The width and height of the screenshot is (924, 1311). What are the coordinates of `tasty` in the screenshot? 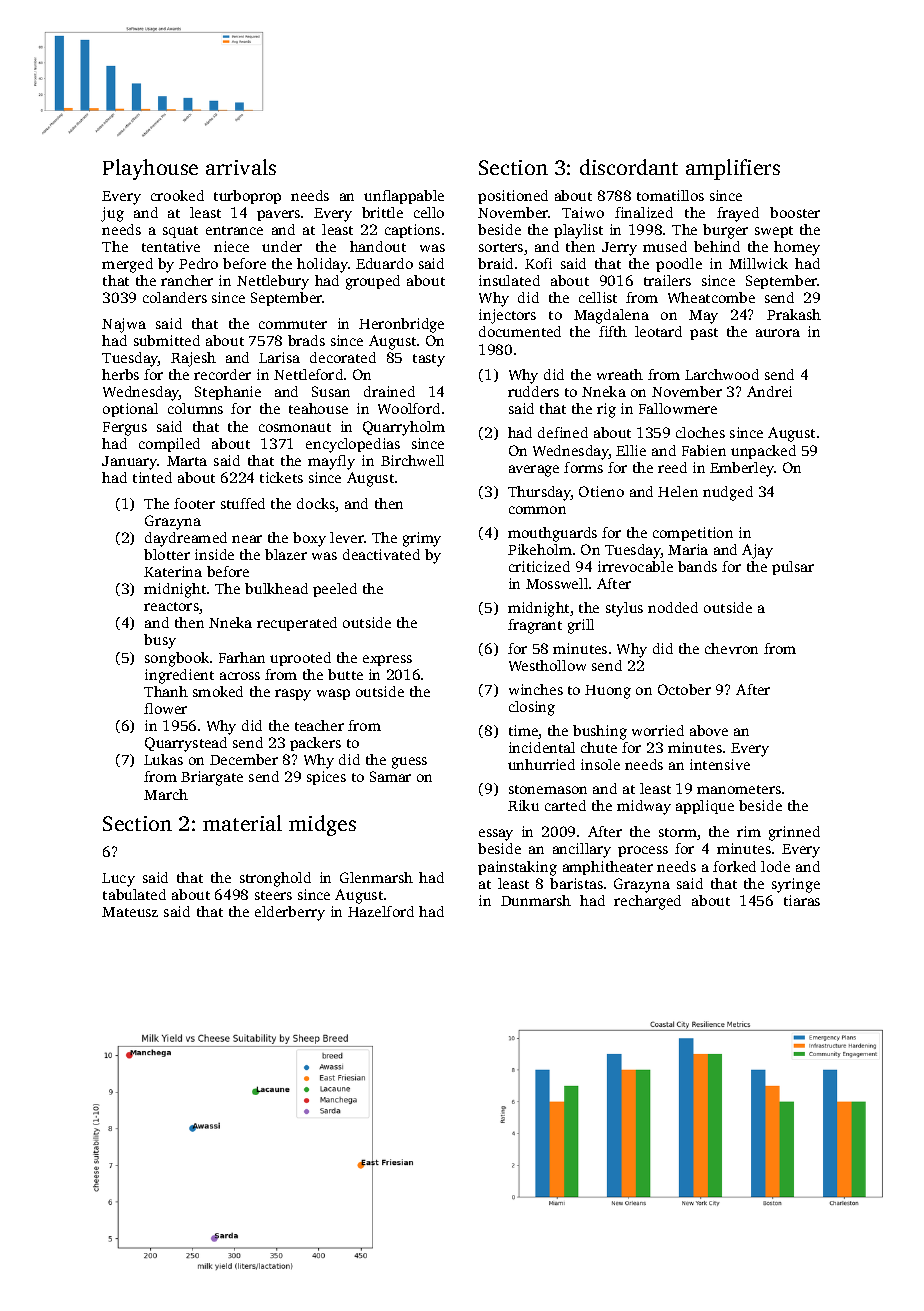 It's located at (429, 360).
